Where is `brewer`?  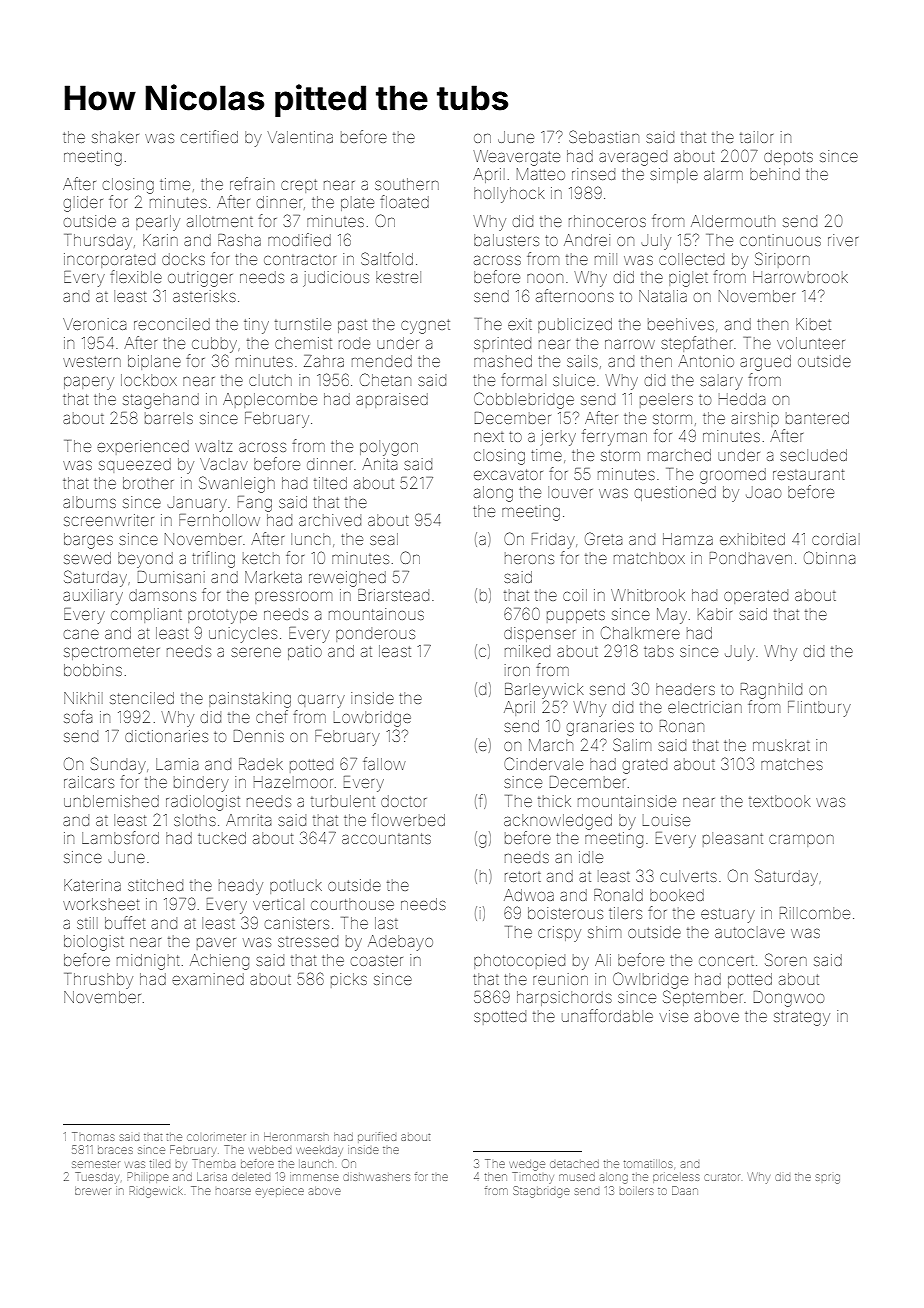 brewer is located at coordinates (93, 1191).
